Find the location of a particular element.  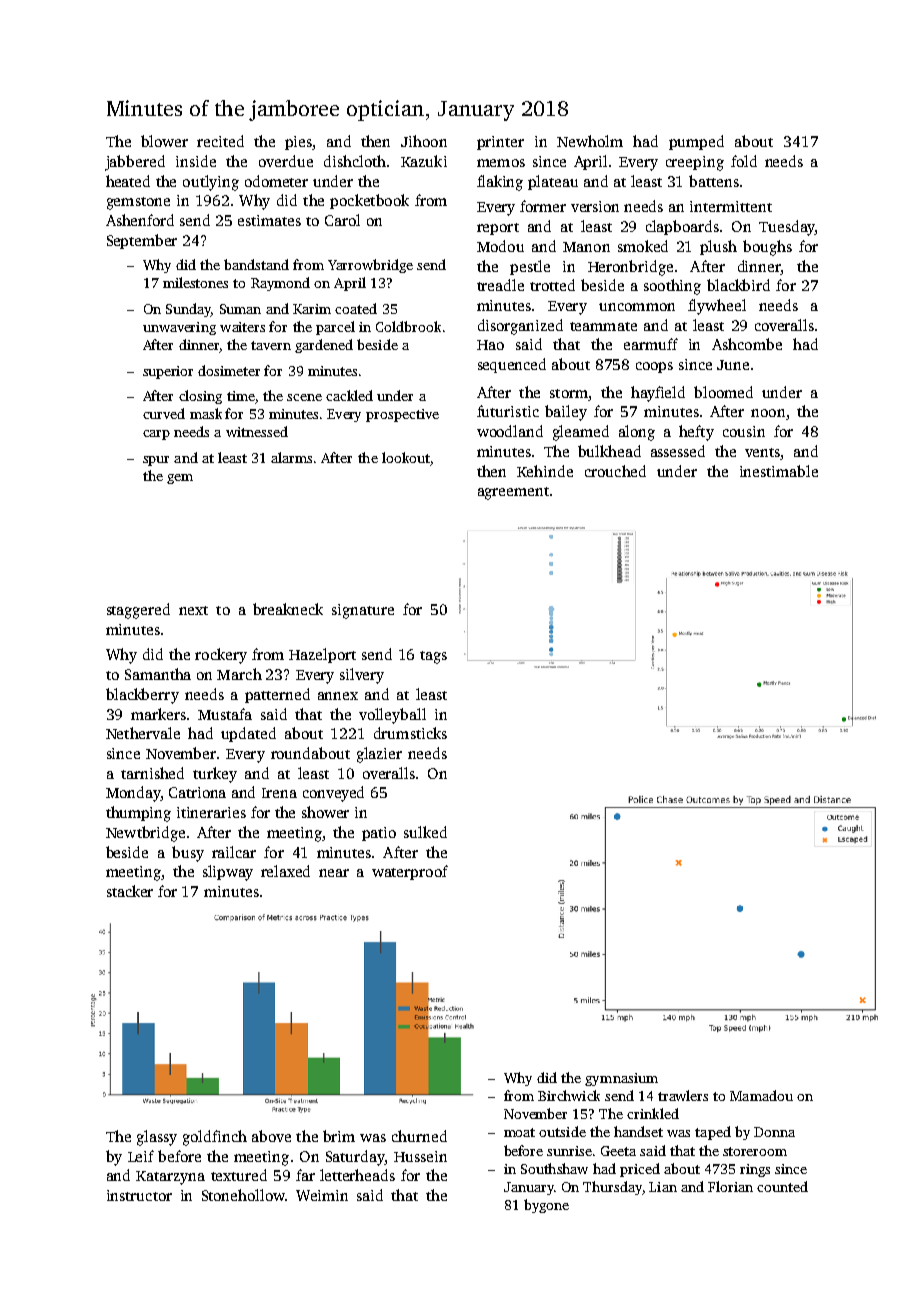

above is located at coordinates (271, 1136).
